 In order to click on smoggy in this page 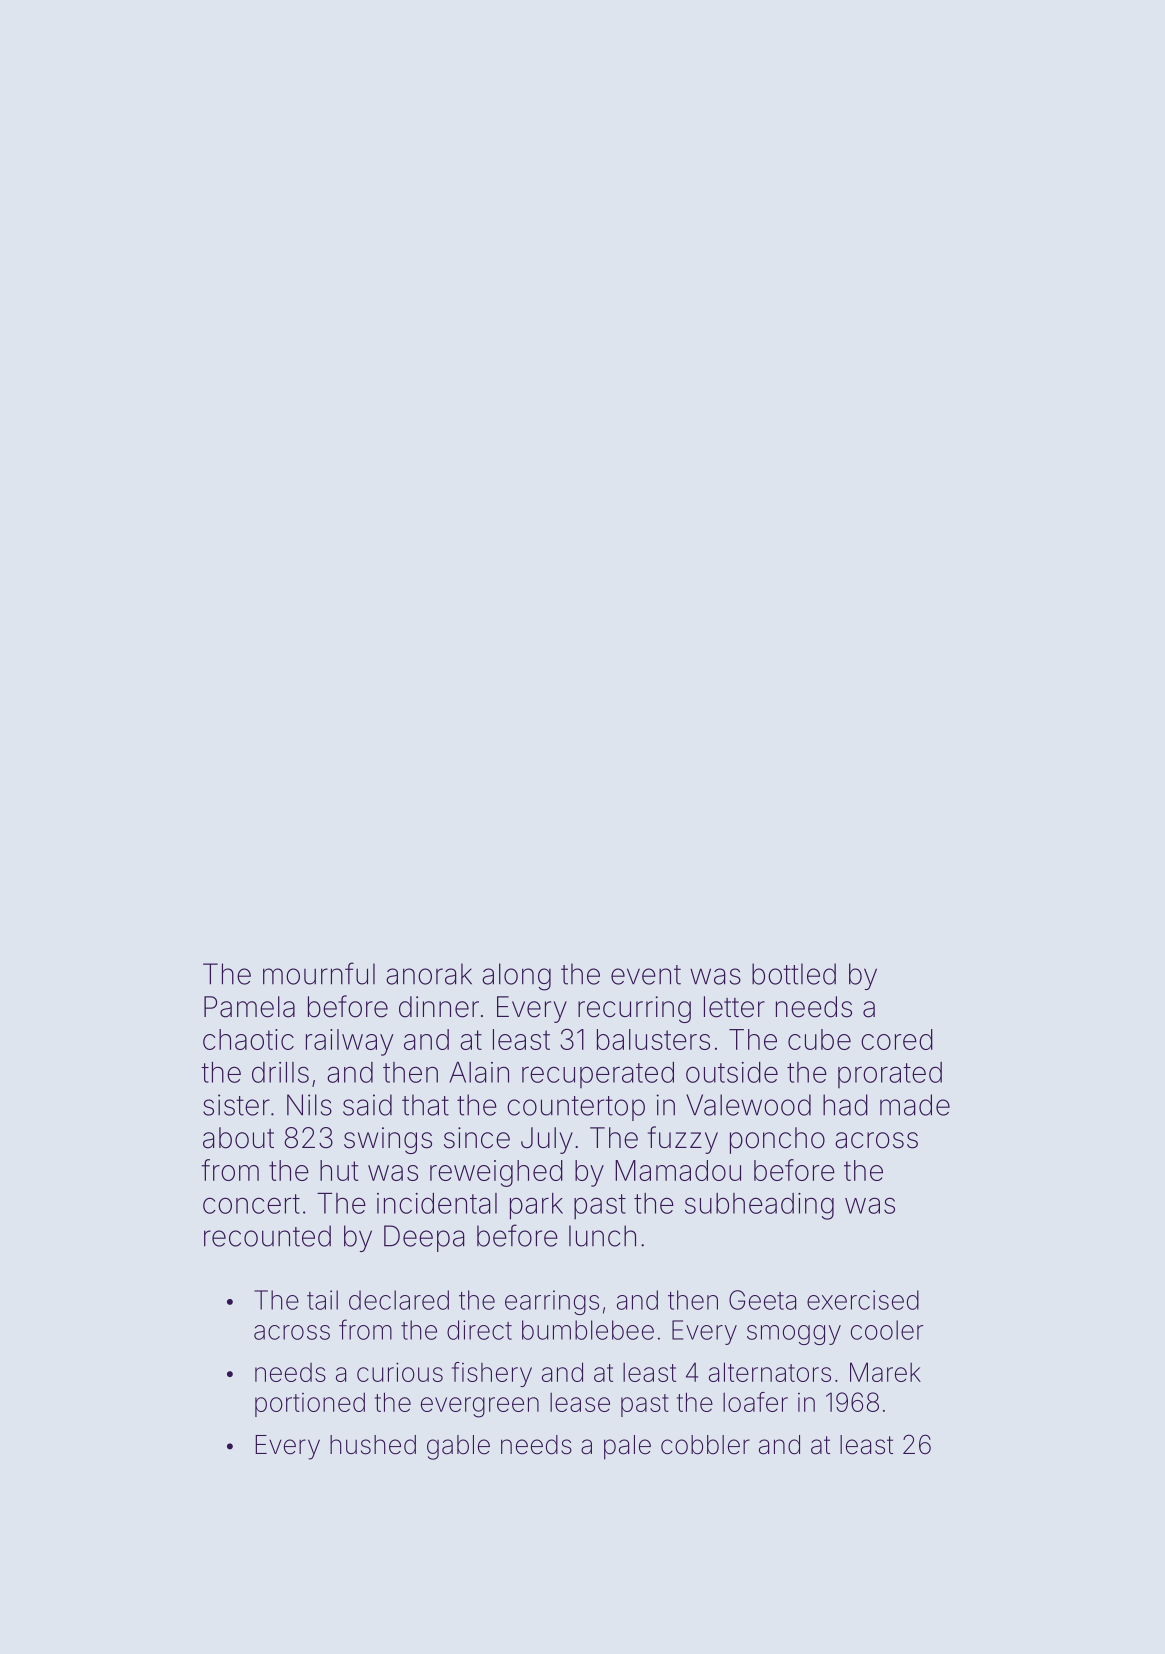, I will do `click(794, 1335)`.
